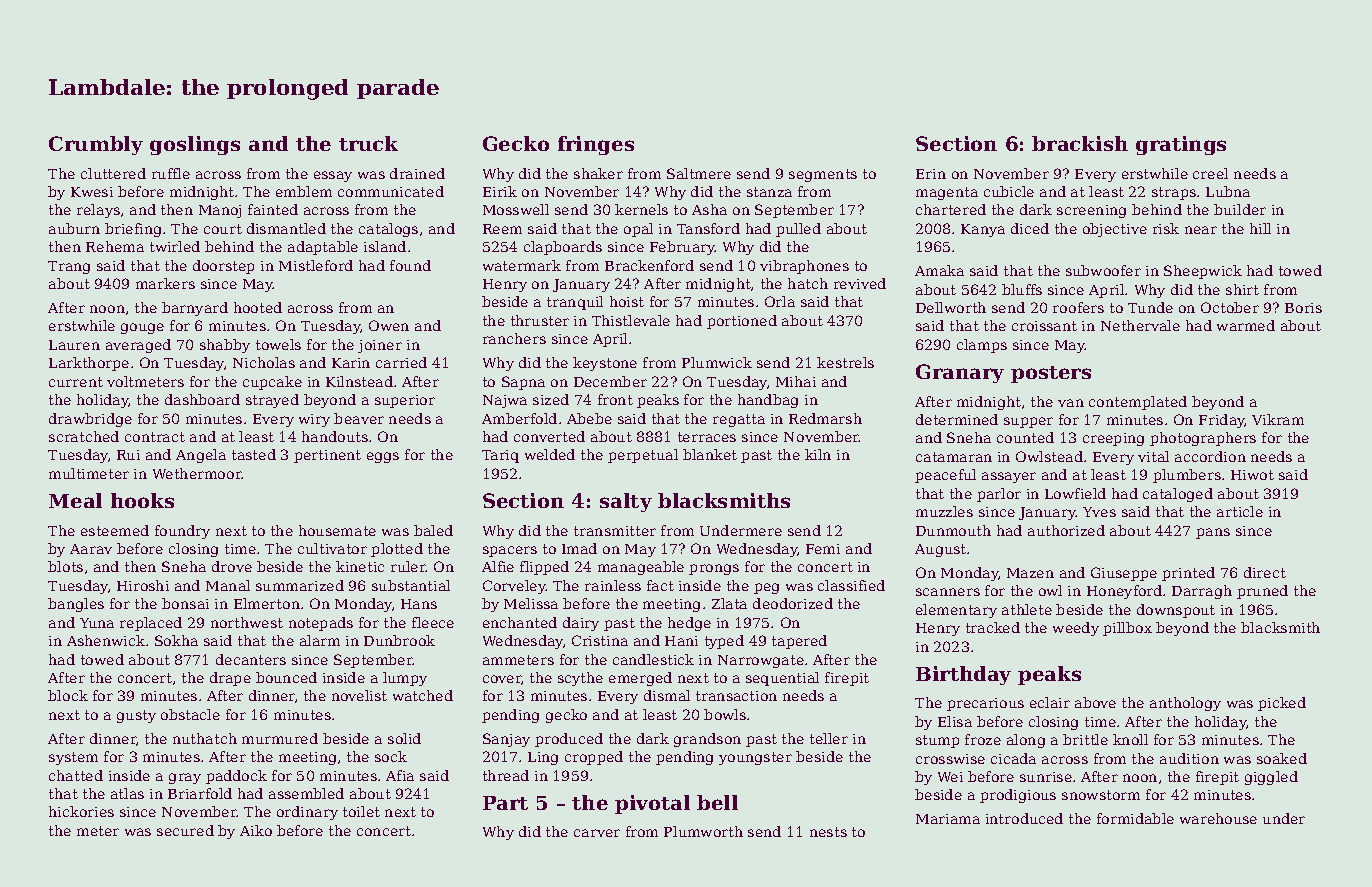 Image resolution: width=1372 pixels, height=887 pixels. I want to click on Crumbly, so click(96, 145).
